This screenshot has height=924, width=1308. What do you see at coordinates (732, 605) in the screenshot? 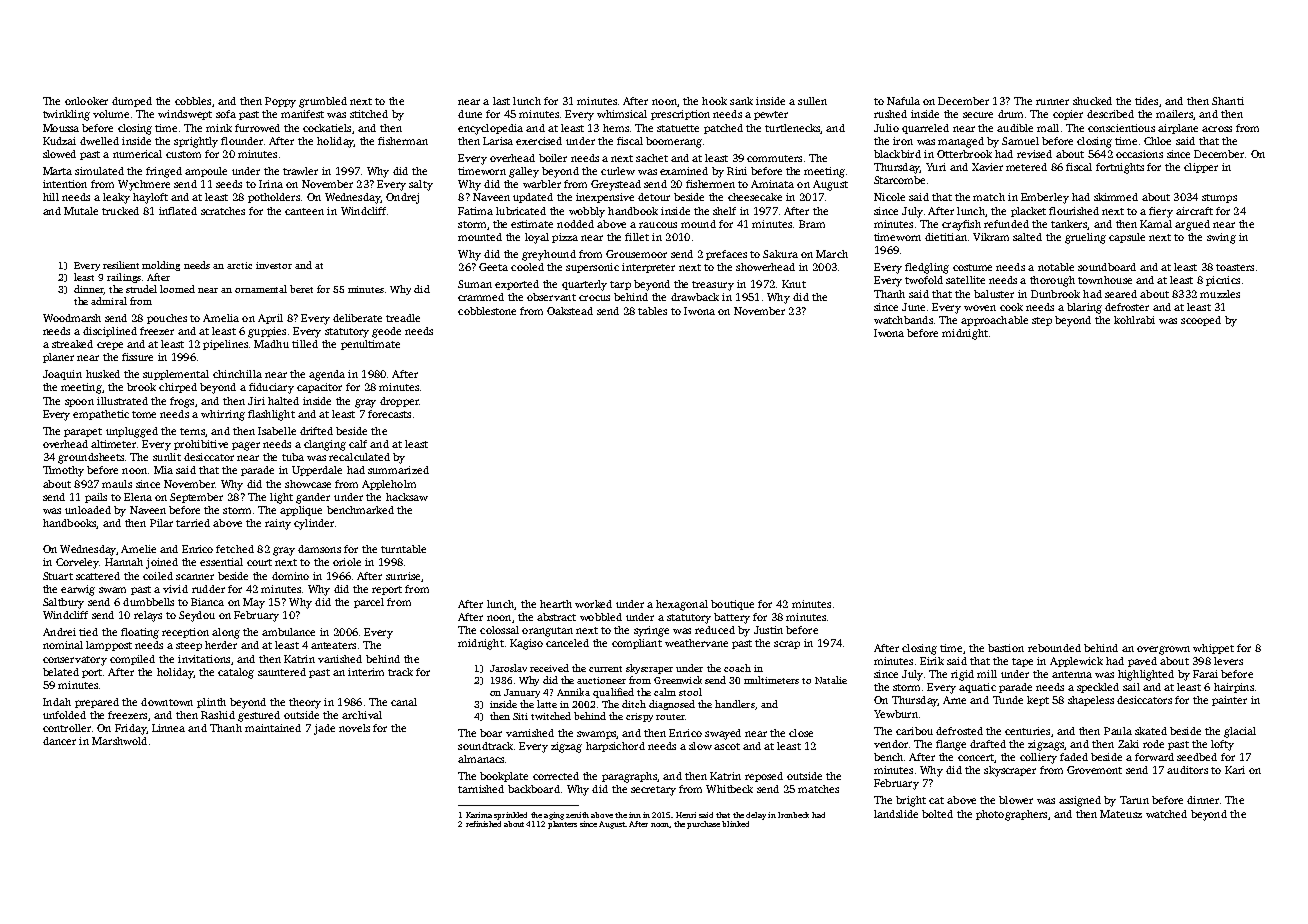
I see `boutique` at bounding box center [732, 605].
